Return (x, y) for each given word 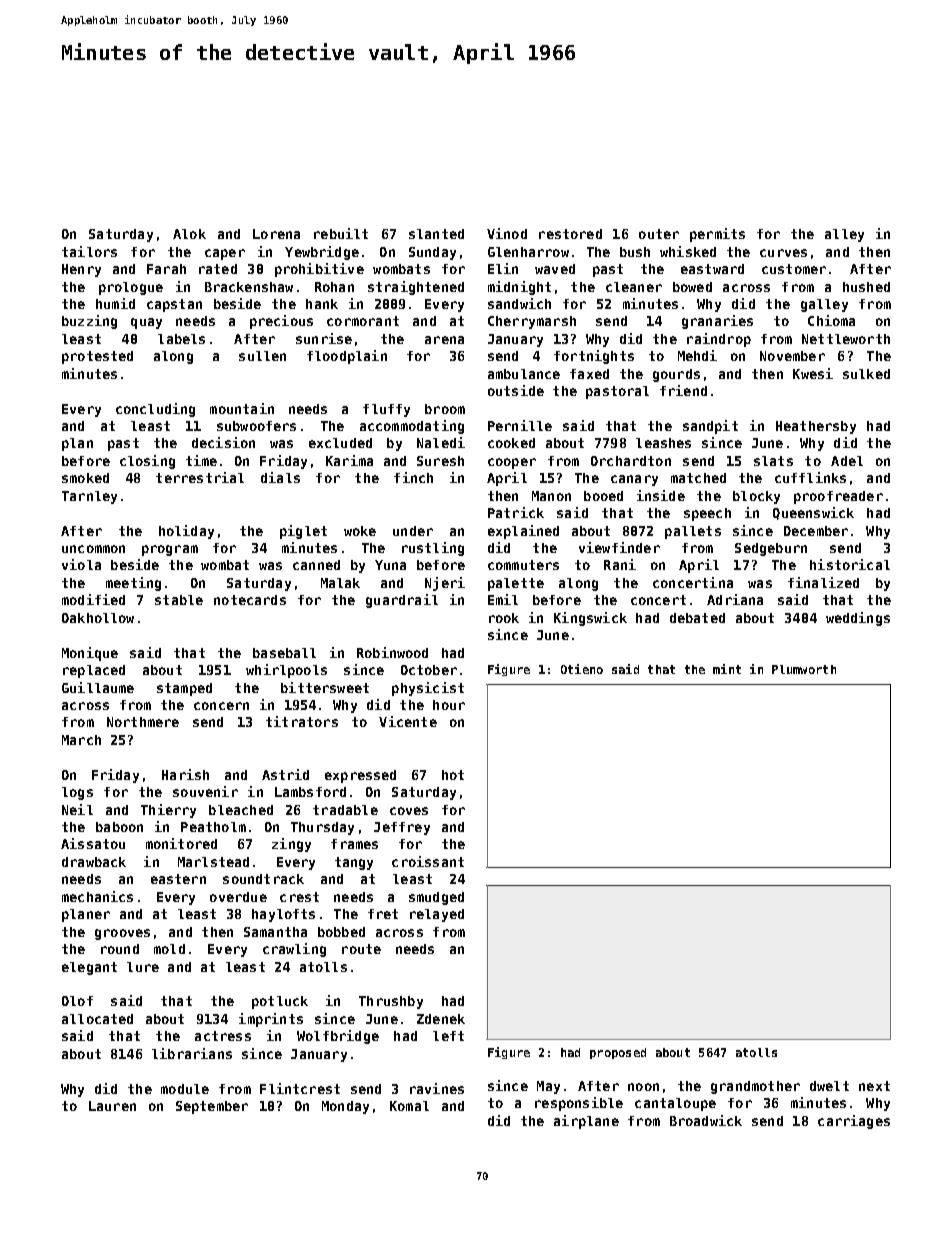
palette (516, 584)
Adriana (735, 599)
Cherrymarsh (532, 322)
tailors (89, 251)
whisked (688, 251)
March (81, 740)
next (874, 1086)
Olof (77, 1001)
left (448, 1036)
